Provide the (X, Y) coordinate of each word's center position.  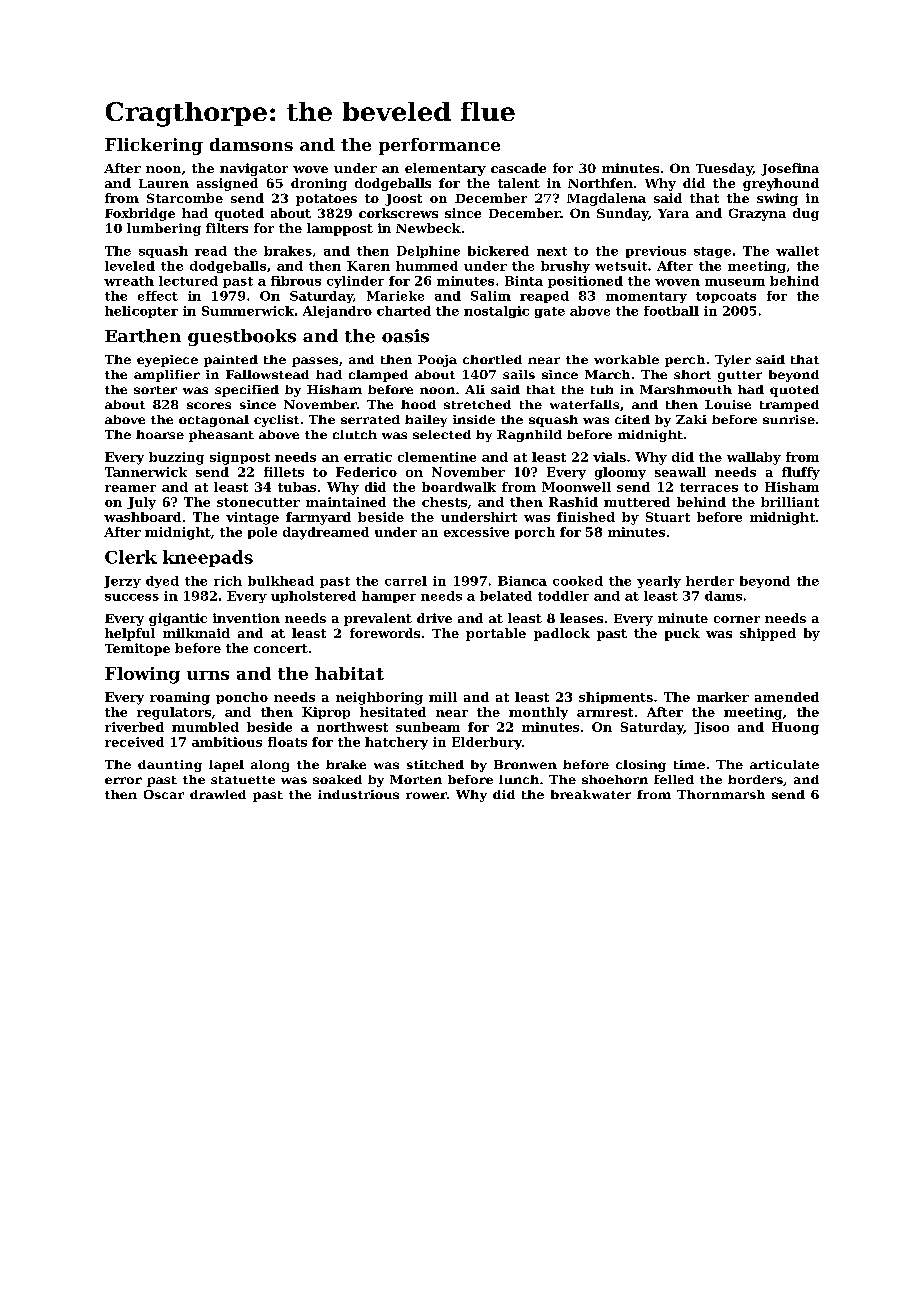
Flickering (154, 146)
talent (519, 183)
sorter (155, 390)
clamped (378, 376)
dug (806, 214)
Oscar (164, 794)
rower (426, 795)
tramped (789, 406)
